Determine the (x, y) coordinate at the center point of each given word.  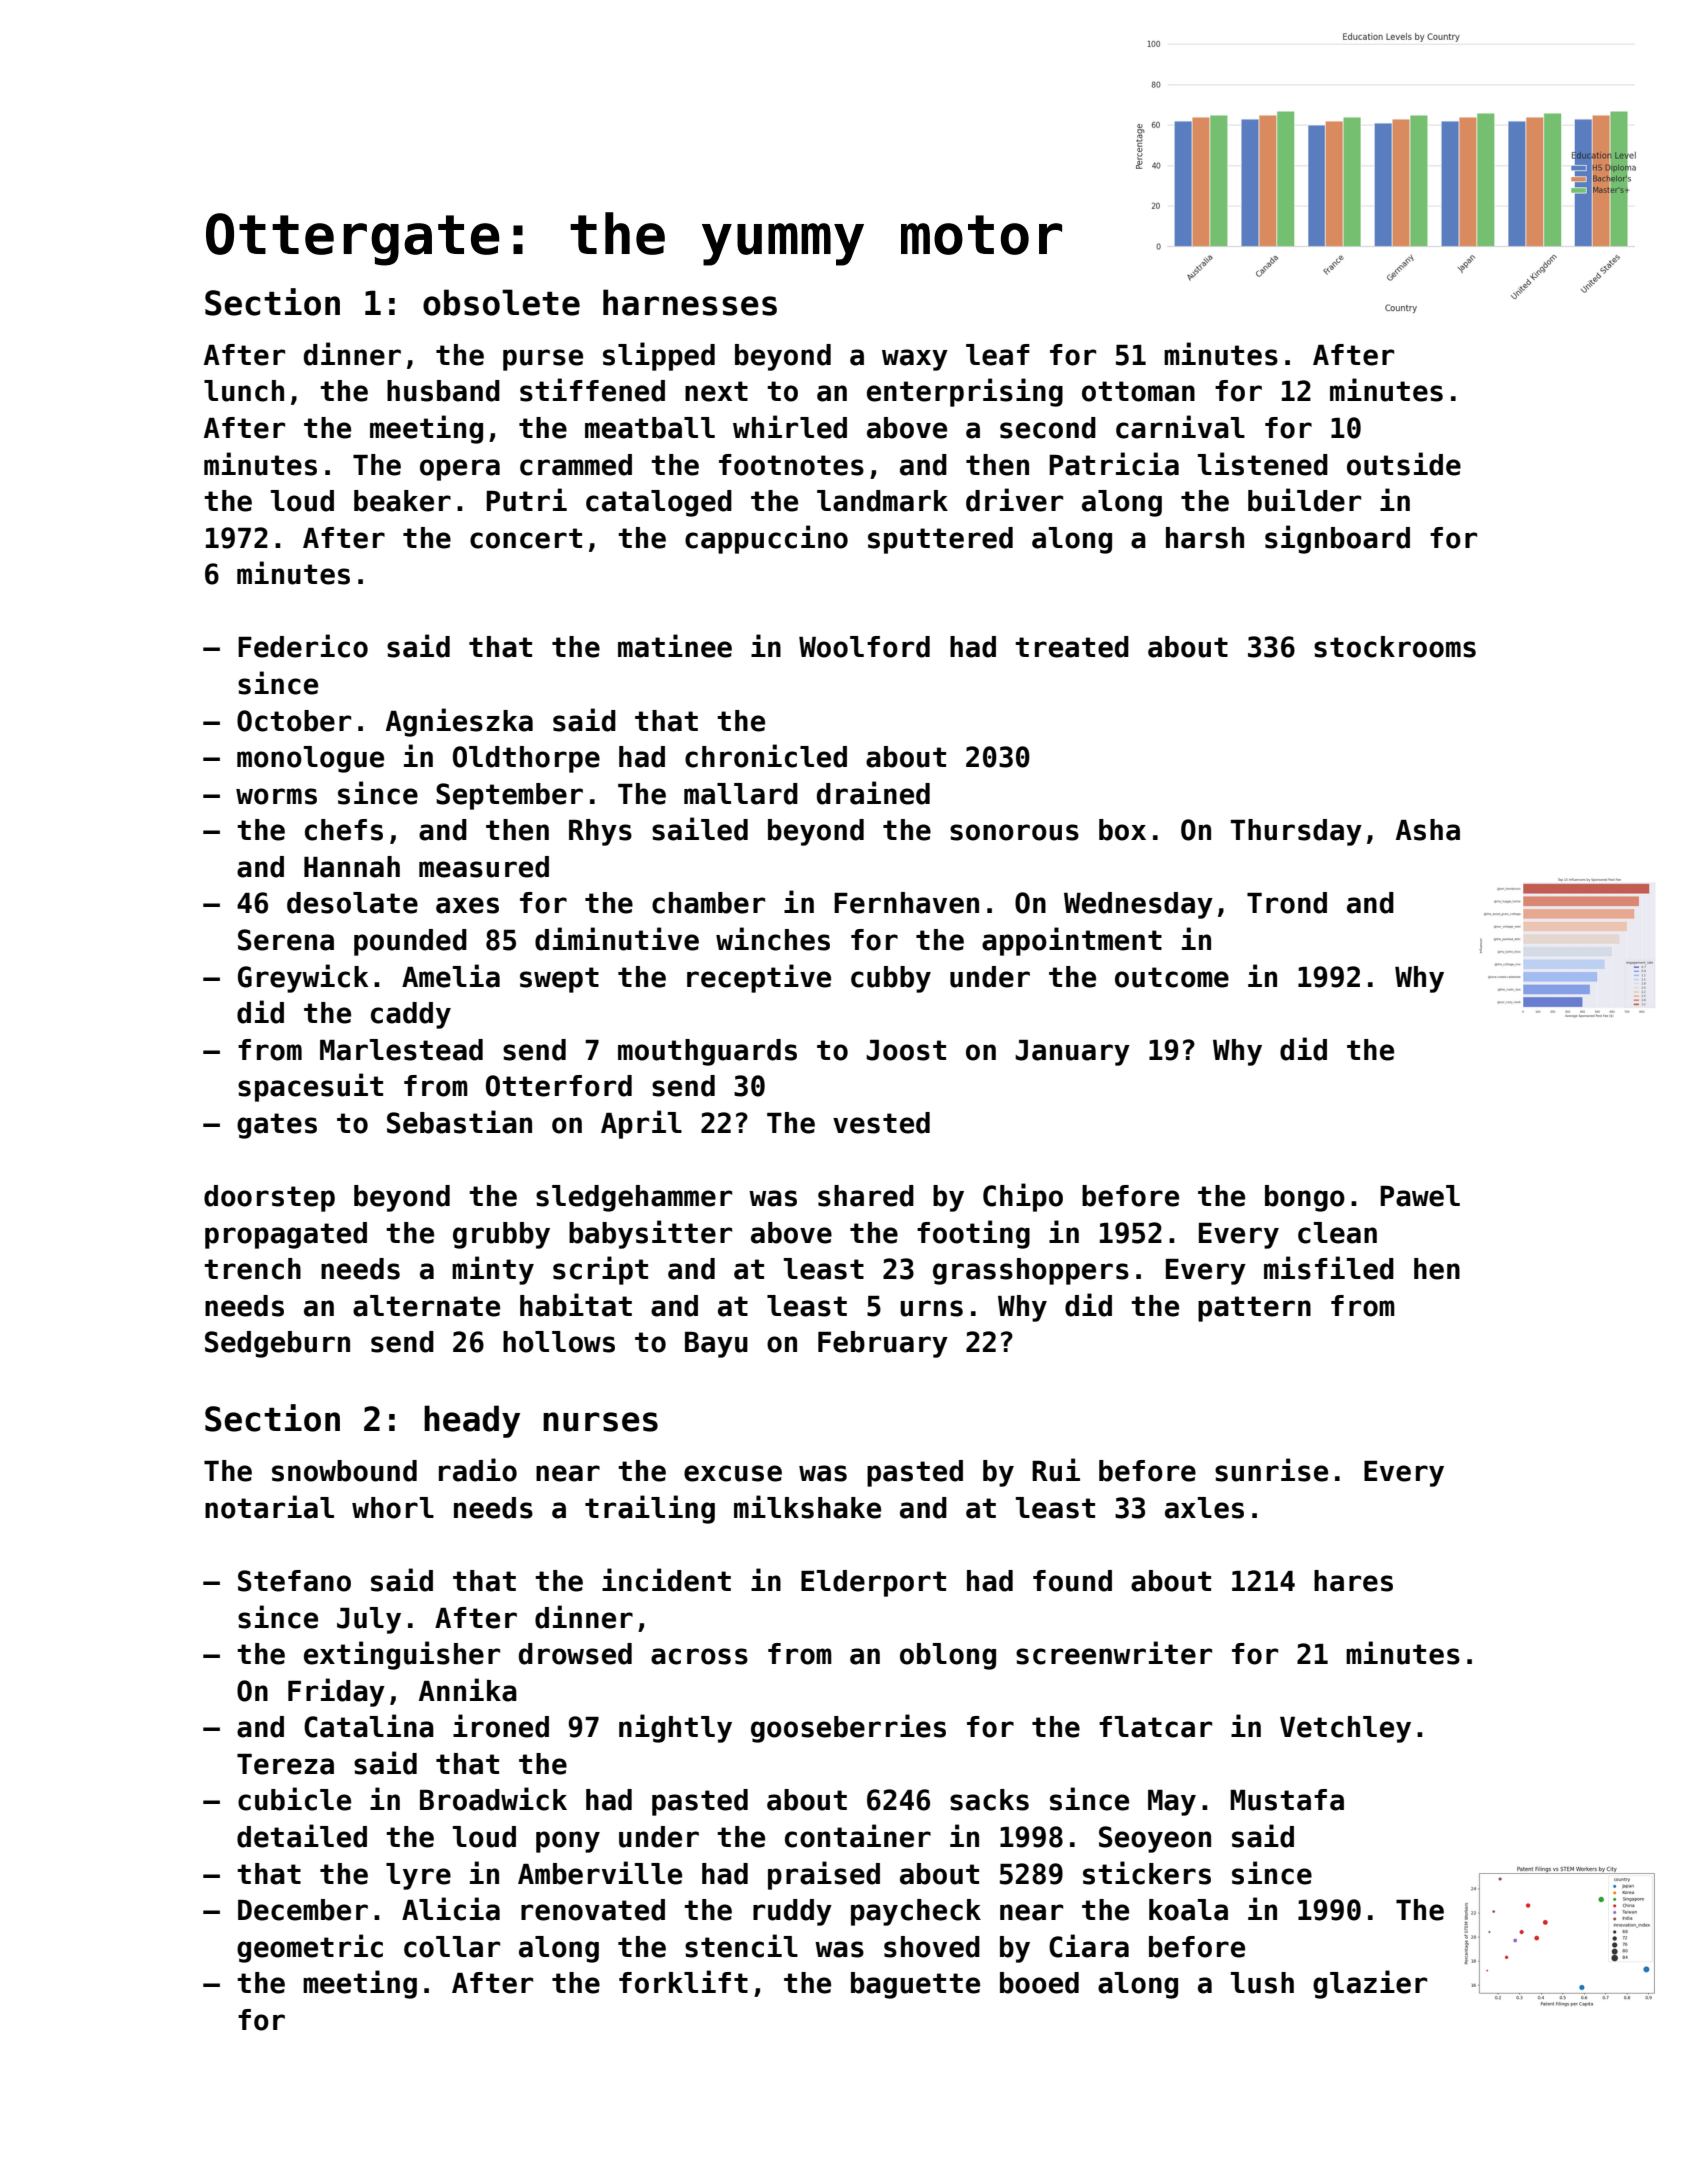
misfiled (1329, 1268)
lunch (244, 391)
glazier (1370, 1984)
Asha (1428, 830)
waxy (915, 360)
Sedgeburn (277, 1344)
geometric (310, 1948)
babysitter (650, 1234)
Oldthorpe (526, 759)
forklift (683, 1982)
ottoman (1138, 391)
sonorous (1014, 832)
